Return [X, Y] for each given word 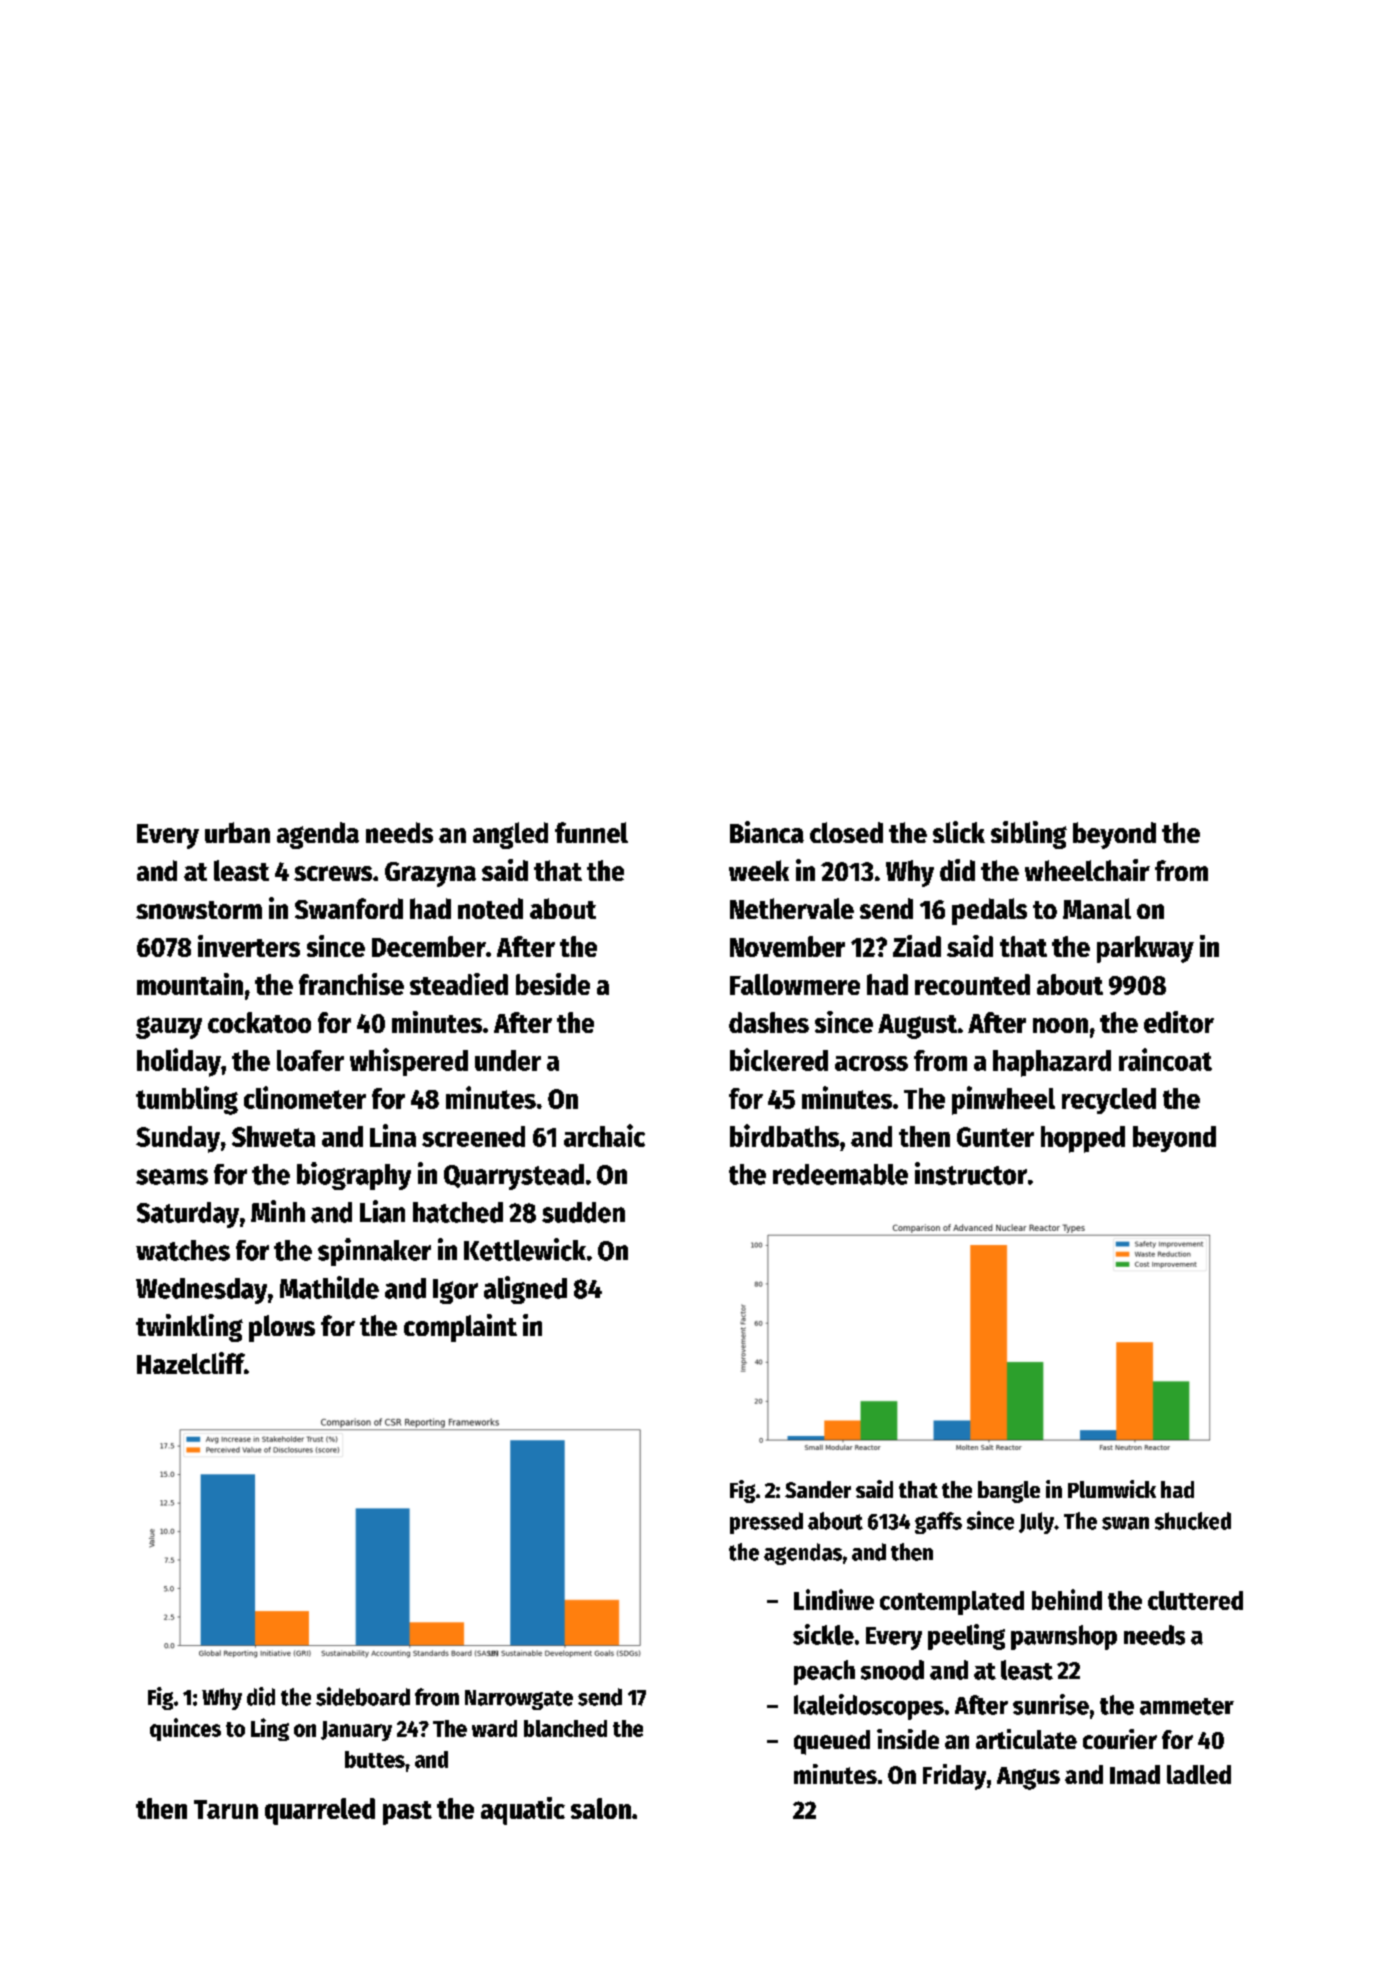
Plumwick [1112, 1489]
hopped [1083, 1139]
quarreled [320, 1811]
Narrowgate [519, 1700]
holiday [179, 1062]
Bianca [767, 832]
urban [237, 832]
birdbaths [784, 1135]
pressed [766, 1523]
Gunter [995, 1137]
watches [183, 1250]
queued [832, 1742]
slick [959, 832]
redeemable [840, 1174]
